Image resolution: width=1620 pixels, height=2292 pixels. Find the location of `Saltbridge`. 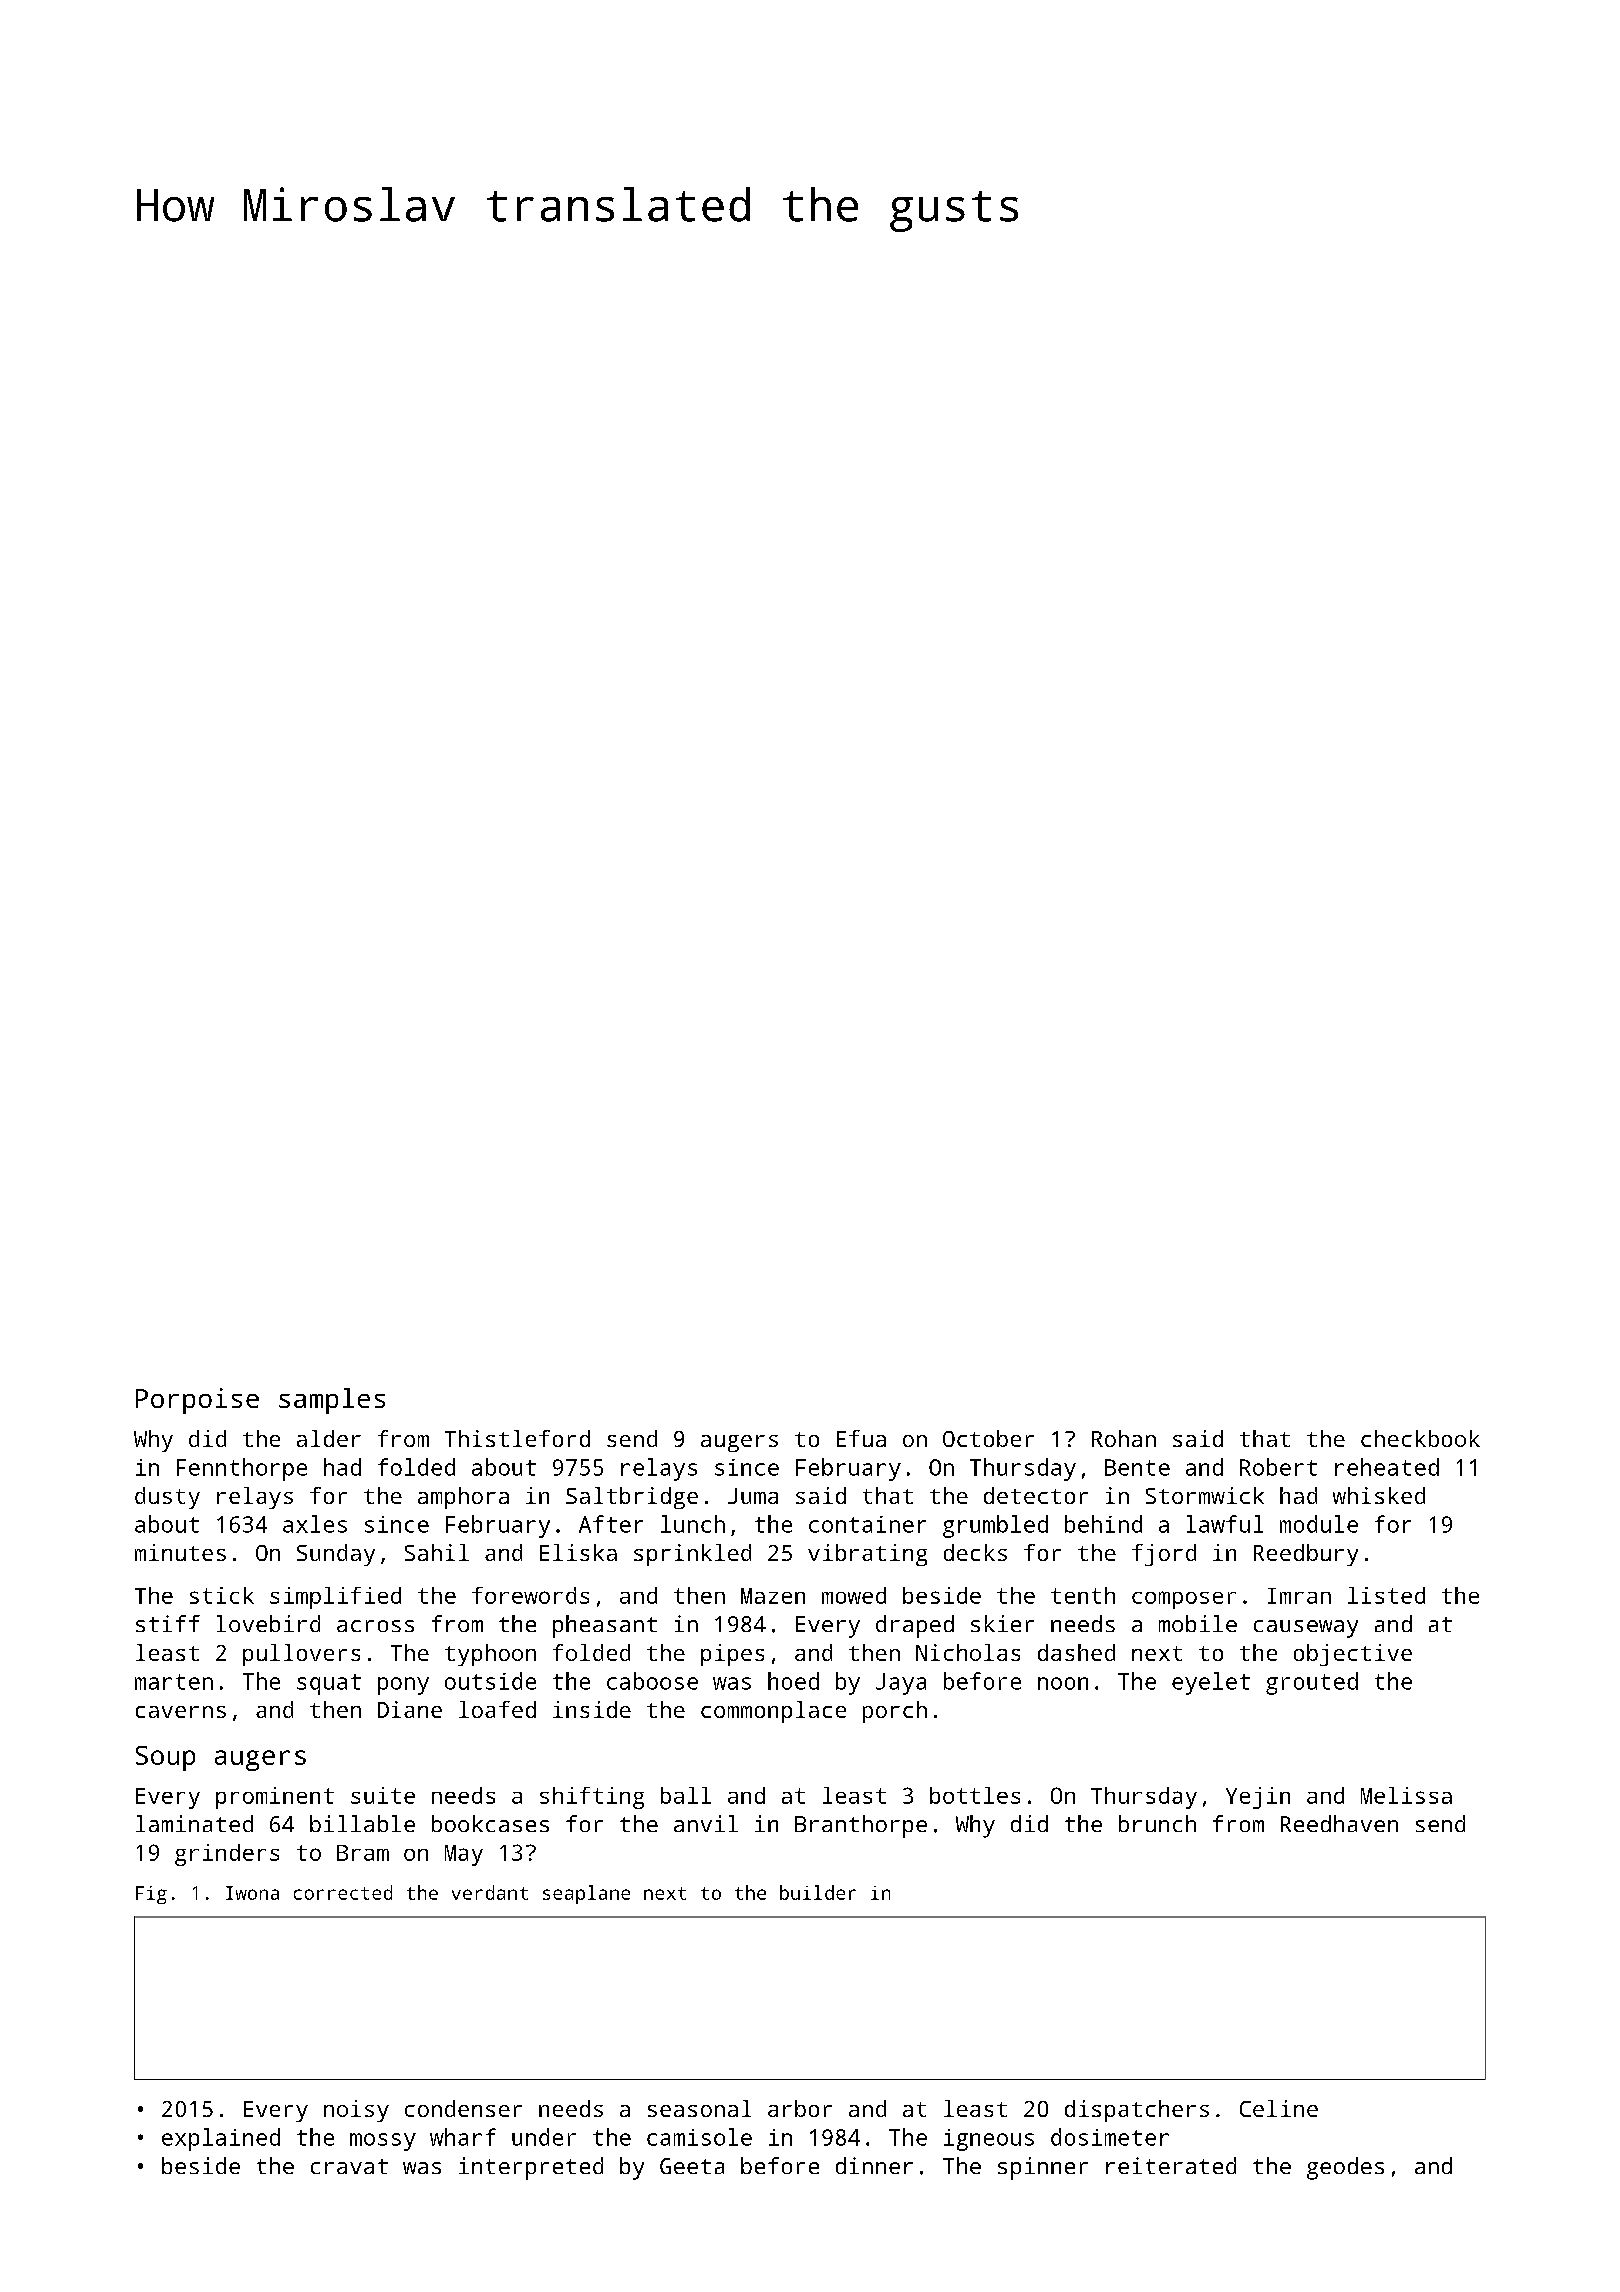

Saltbridge is located at coordinates (632, 1498).
